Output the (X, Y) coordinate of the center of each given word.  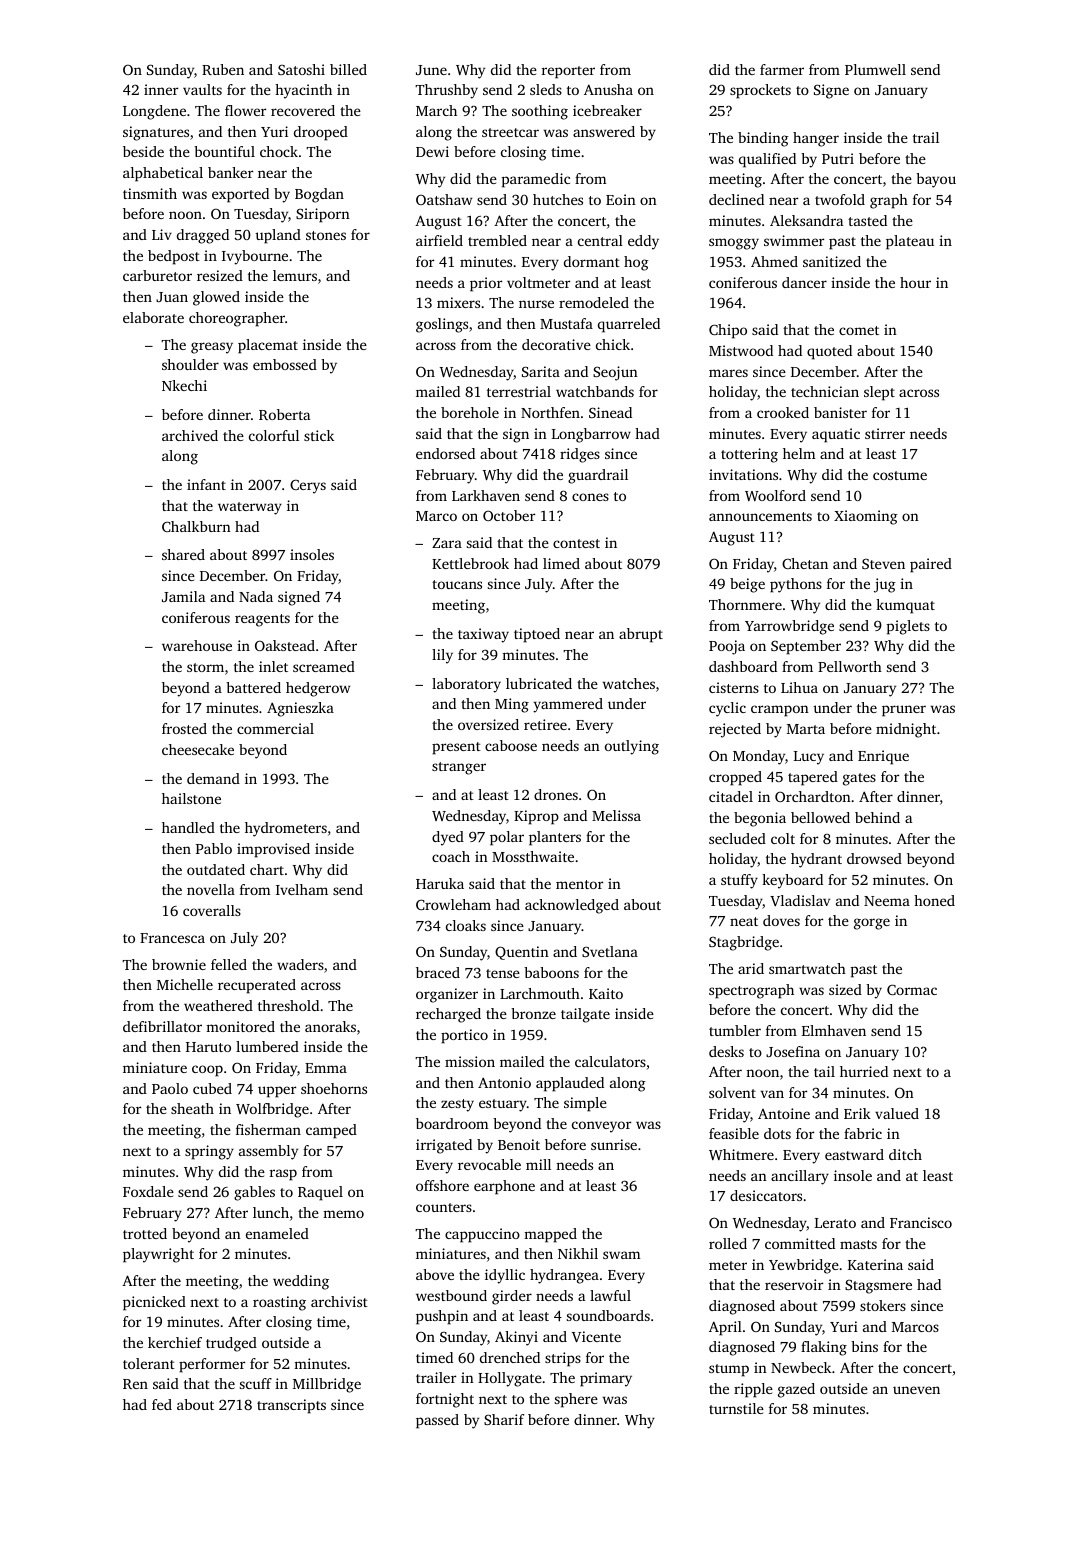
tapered (813, 778)
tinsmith (150, 193)
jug (885, 585)
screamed (324, 666)
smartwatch (807, 968)
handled (188, 827)
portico (464, 1036)
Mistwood (741, 350)
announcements (760, 516)
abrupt (641, 635)
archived (190, 435)
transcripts (291, 1406)
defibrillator (162, 1026)
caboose (511, 745)
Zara (447, 543)
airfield (439, 240)
